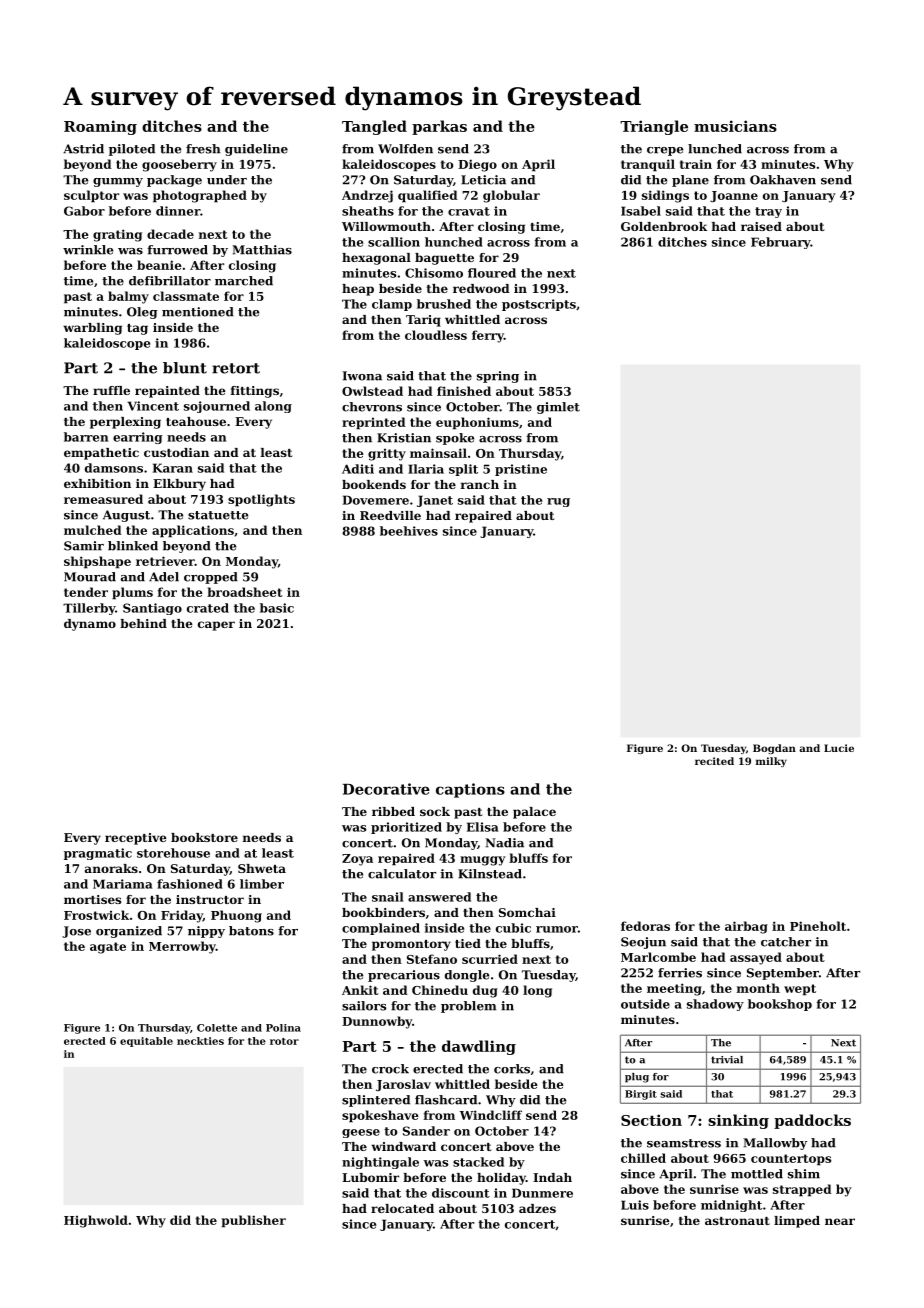 The height and width of the document is (1308, 924). What do you see at coordinates (780, 1005) in the document?
I see `bookshop` at bounding box center [780, 1005].
